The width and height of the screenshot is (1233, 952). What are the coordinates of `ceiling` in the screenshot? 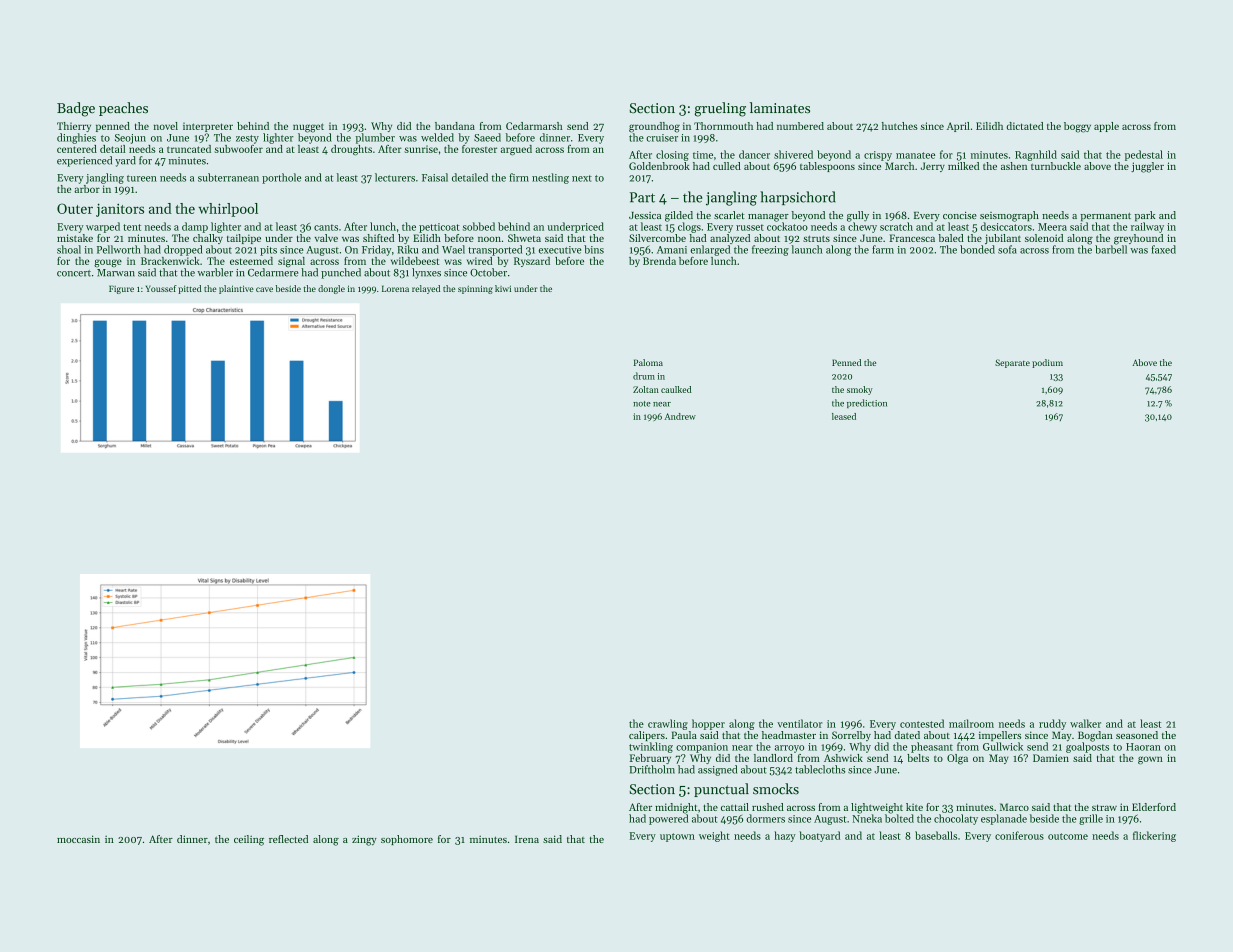 It's located at (249, 840).
